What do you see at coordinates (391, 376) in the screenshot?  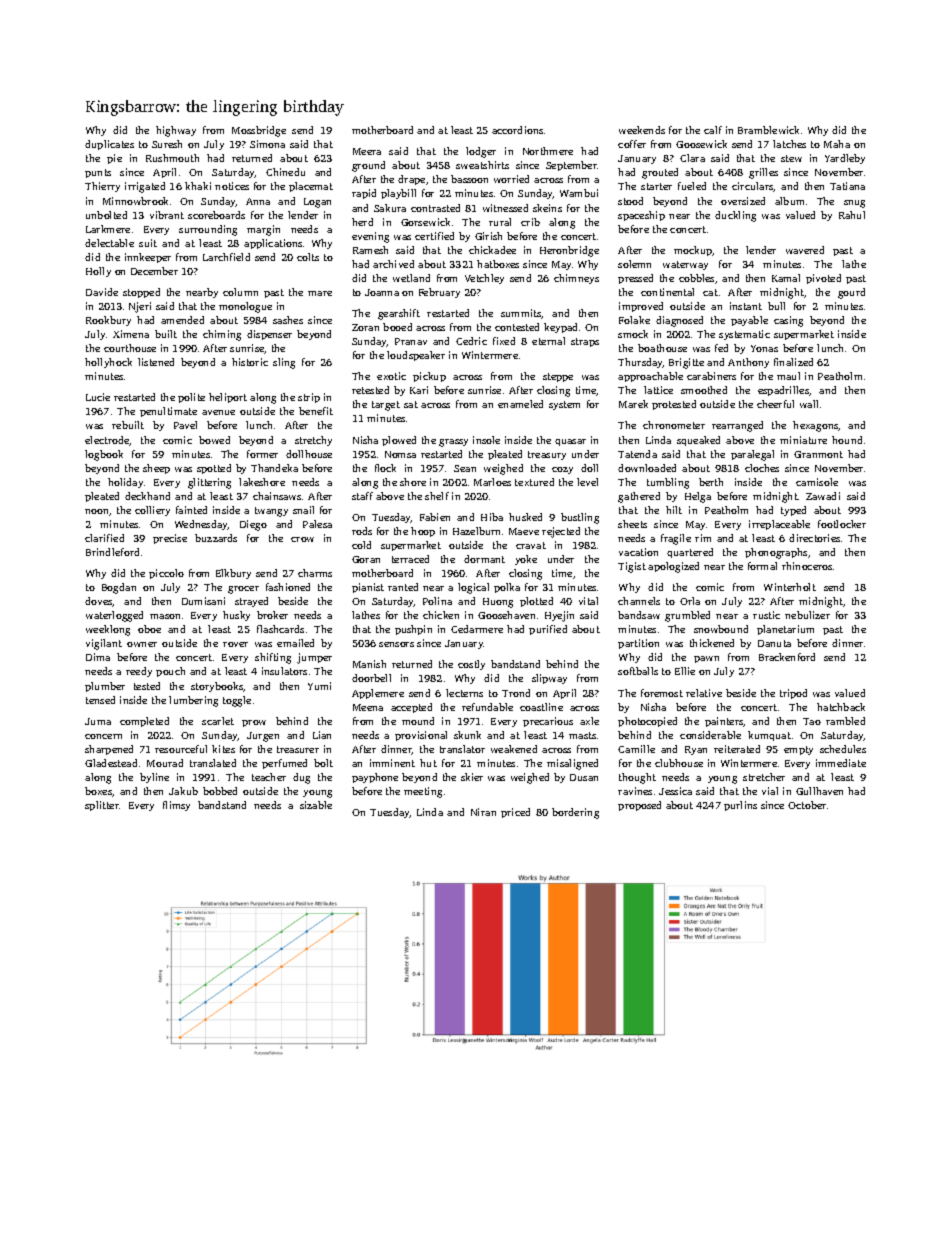 I see `exotic` at bounding box center [391, 376].
